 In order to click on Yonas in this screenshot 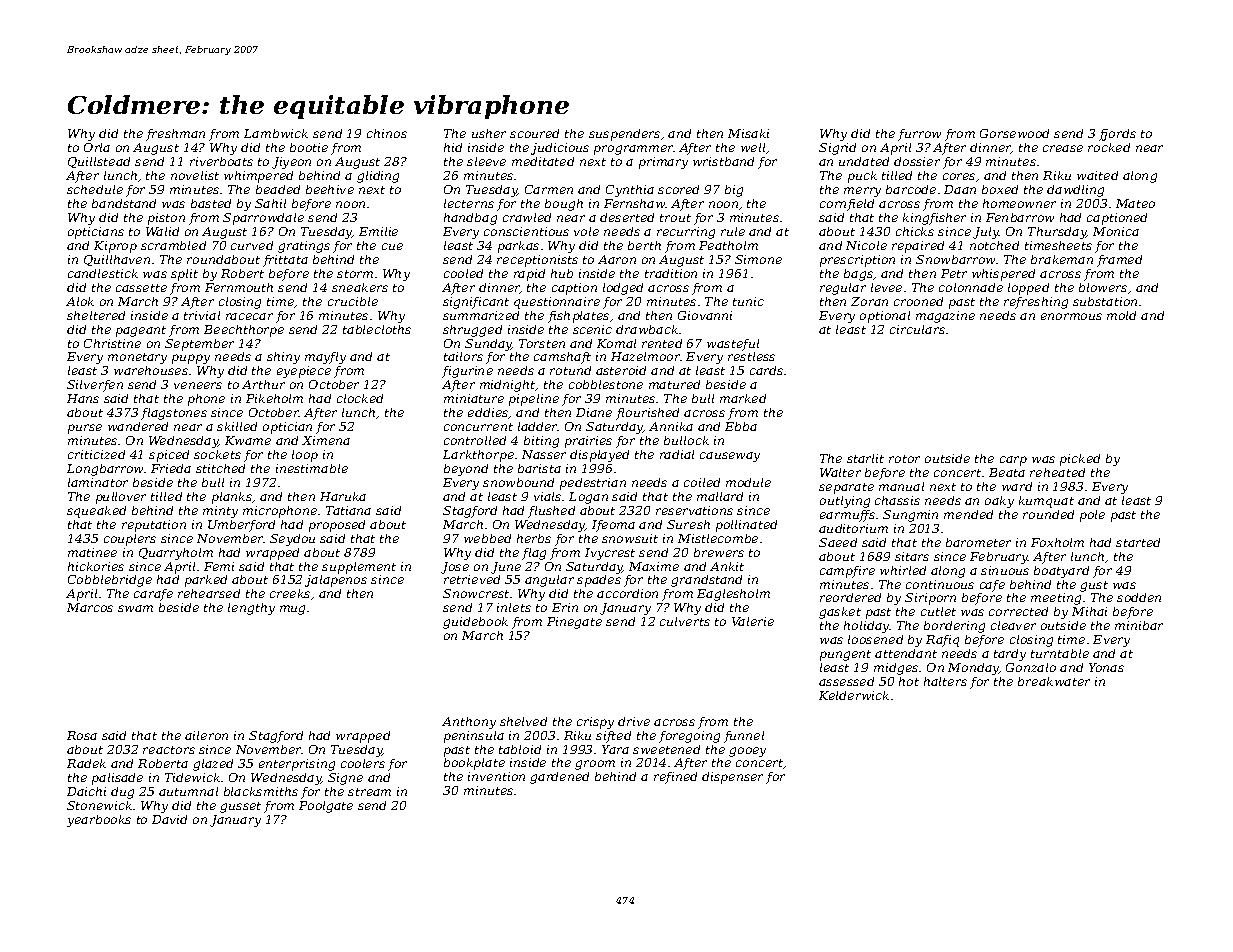, I will do `click(1106, 667)`.
